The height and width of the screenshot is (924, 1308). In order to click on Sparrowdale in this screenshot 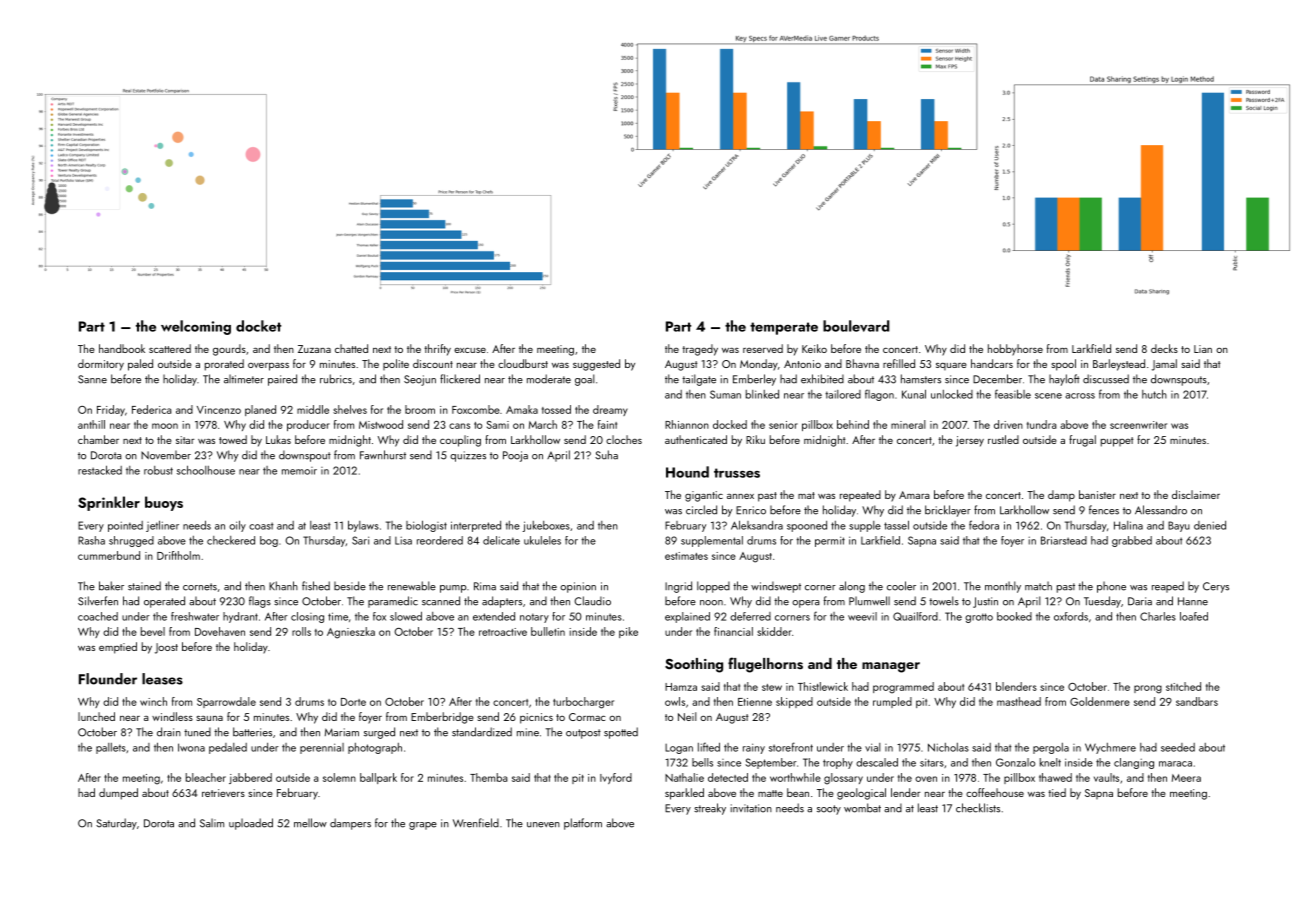, I will do `click(226, 702)`.
